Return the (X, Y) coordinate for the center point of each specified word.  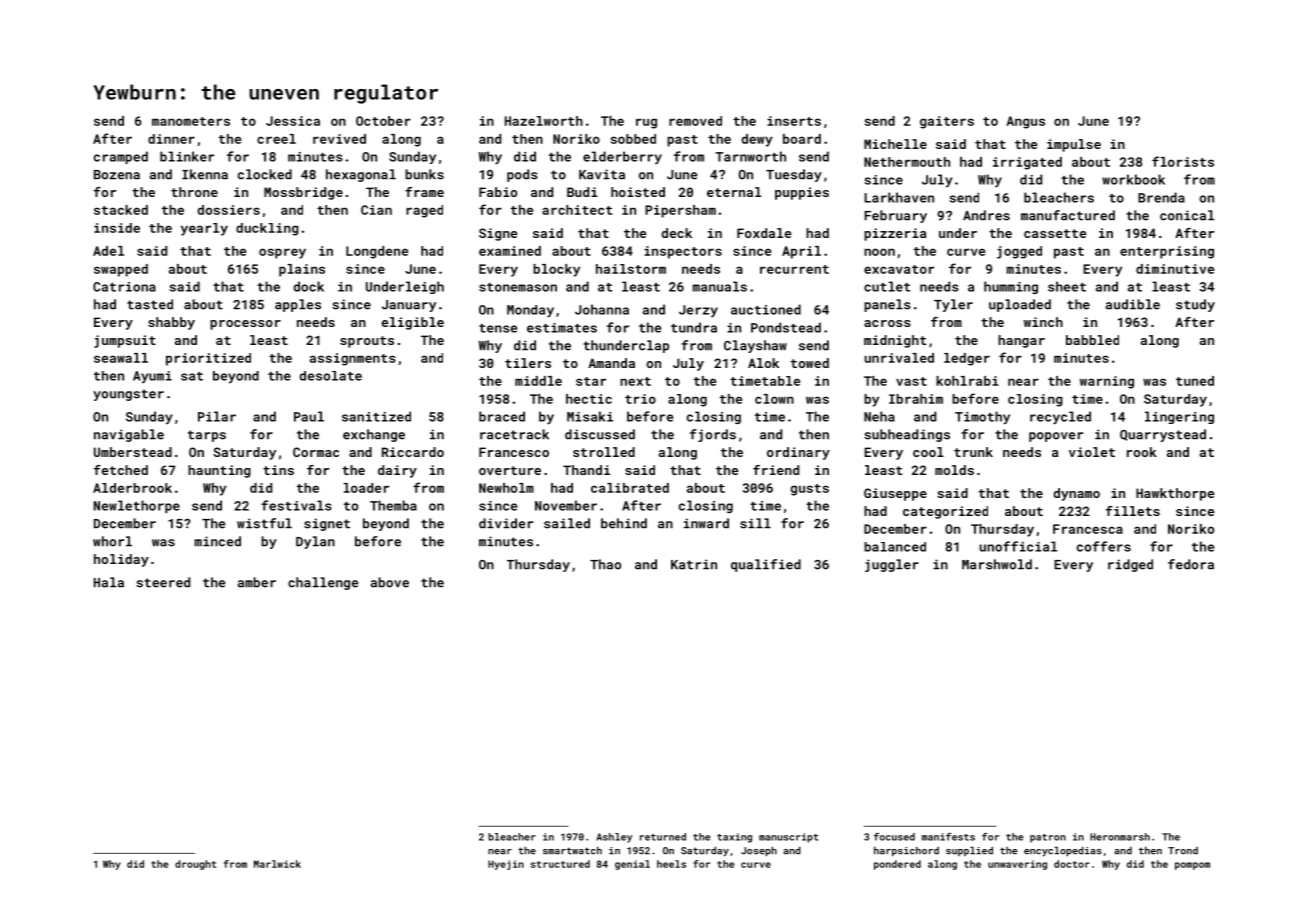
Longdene (377, 252)
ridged (1130, 565)
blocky (556, 270)
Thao (605, 564)
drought (195, 865)
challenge (323, 583)
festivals (296, 505)
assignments (353, 359)
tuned (1195, 381)
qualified (766, 565)
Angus (1025, 122)
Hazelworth (544, 121)
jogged (1019, 252)
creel (276, 139)
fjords (713, 435)
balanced (895, 547)
